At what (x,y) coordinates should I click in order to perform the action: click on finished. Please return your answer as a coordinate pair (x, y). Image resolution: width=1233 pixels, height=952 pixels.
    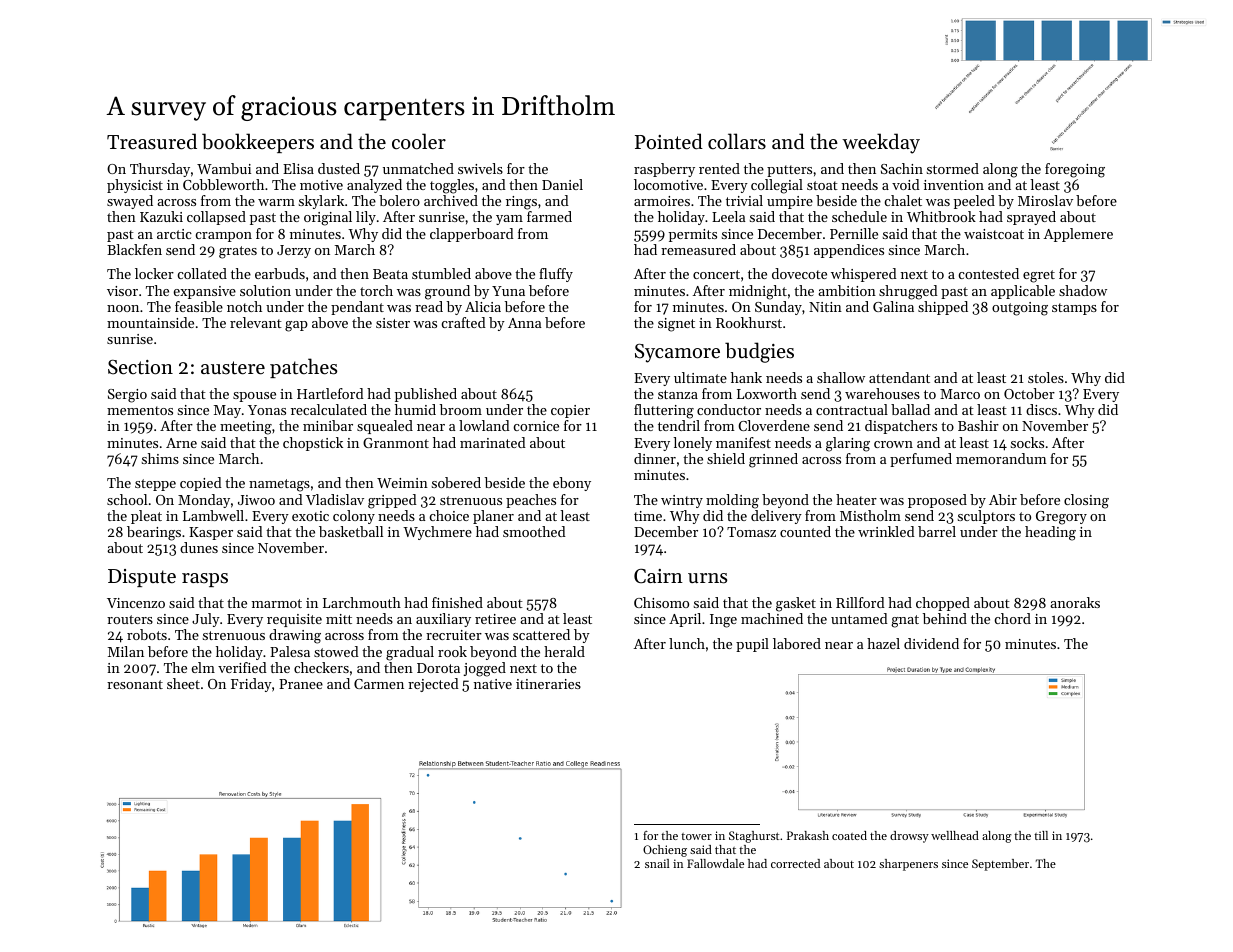
    Looking at the image, I should click on (457, 602).
